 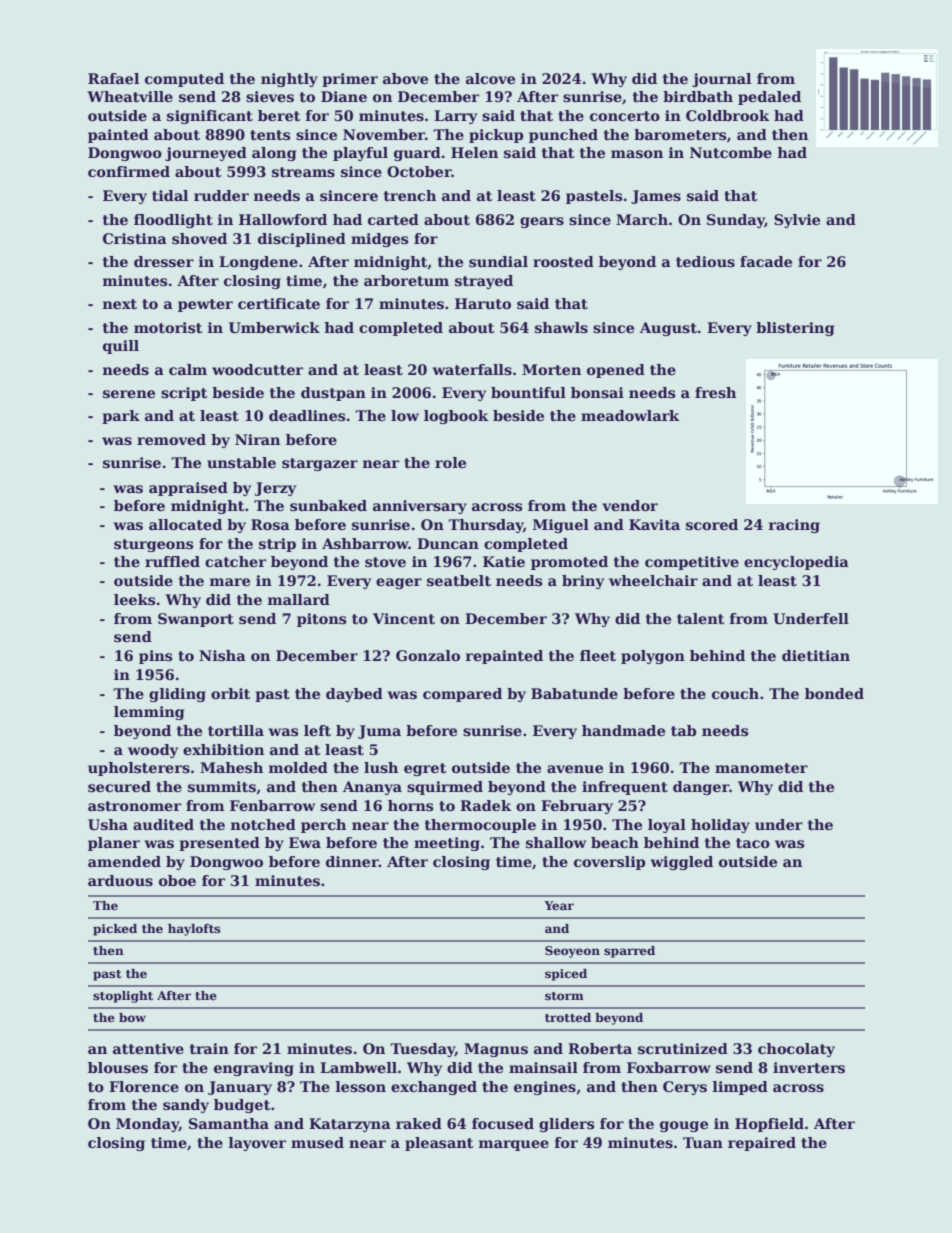 What do you see at coordinates (794, 526) in the screenshot?
I see `racing` at bounding box center [794, 526].
